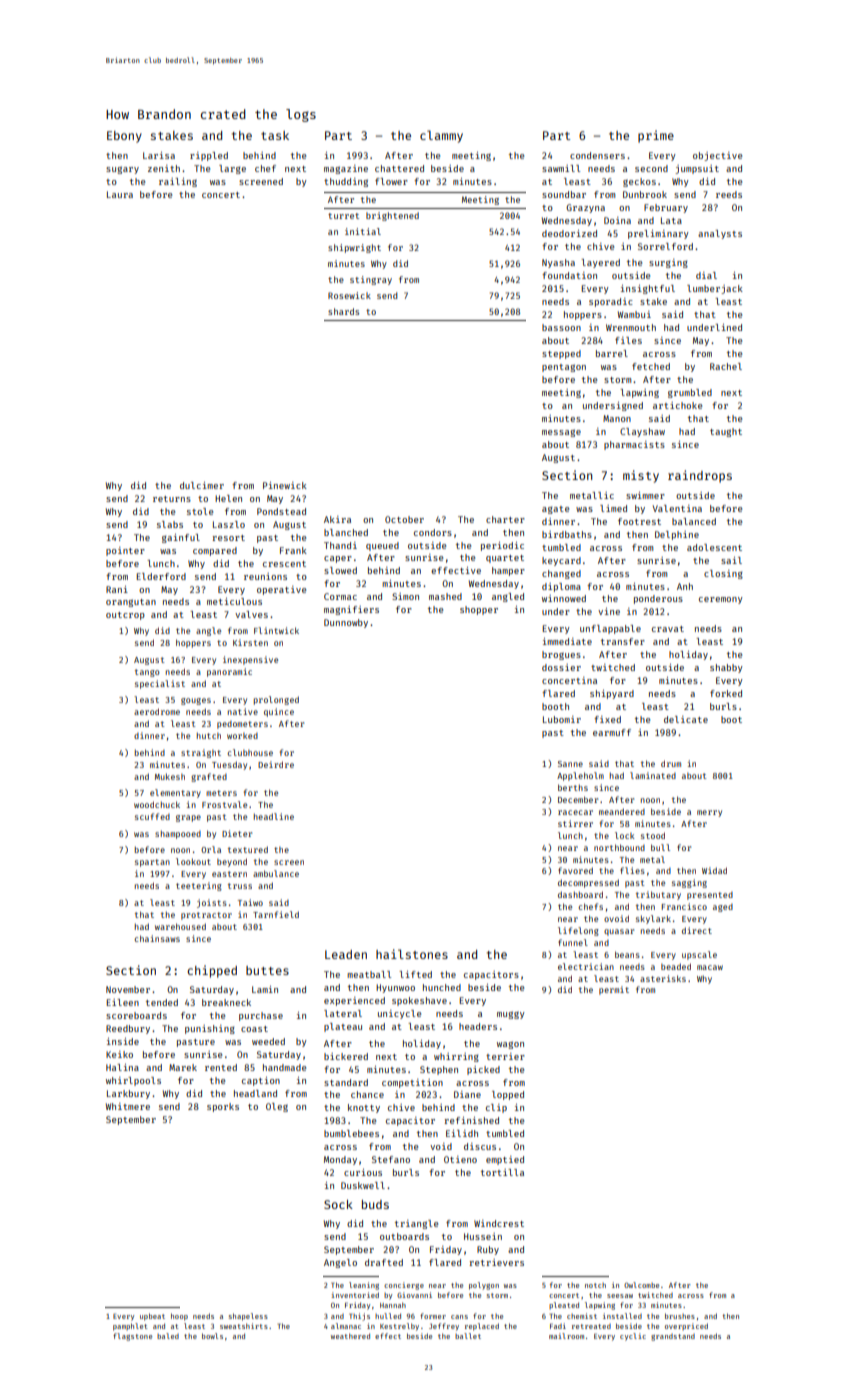  I want to click on Laura, so click(120, 194).
